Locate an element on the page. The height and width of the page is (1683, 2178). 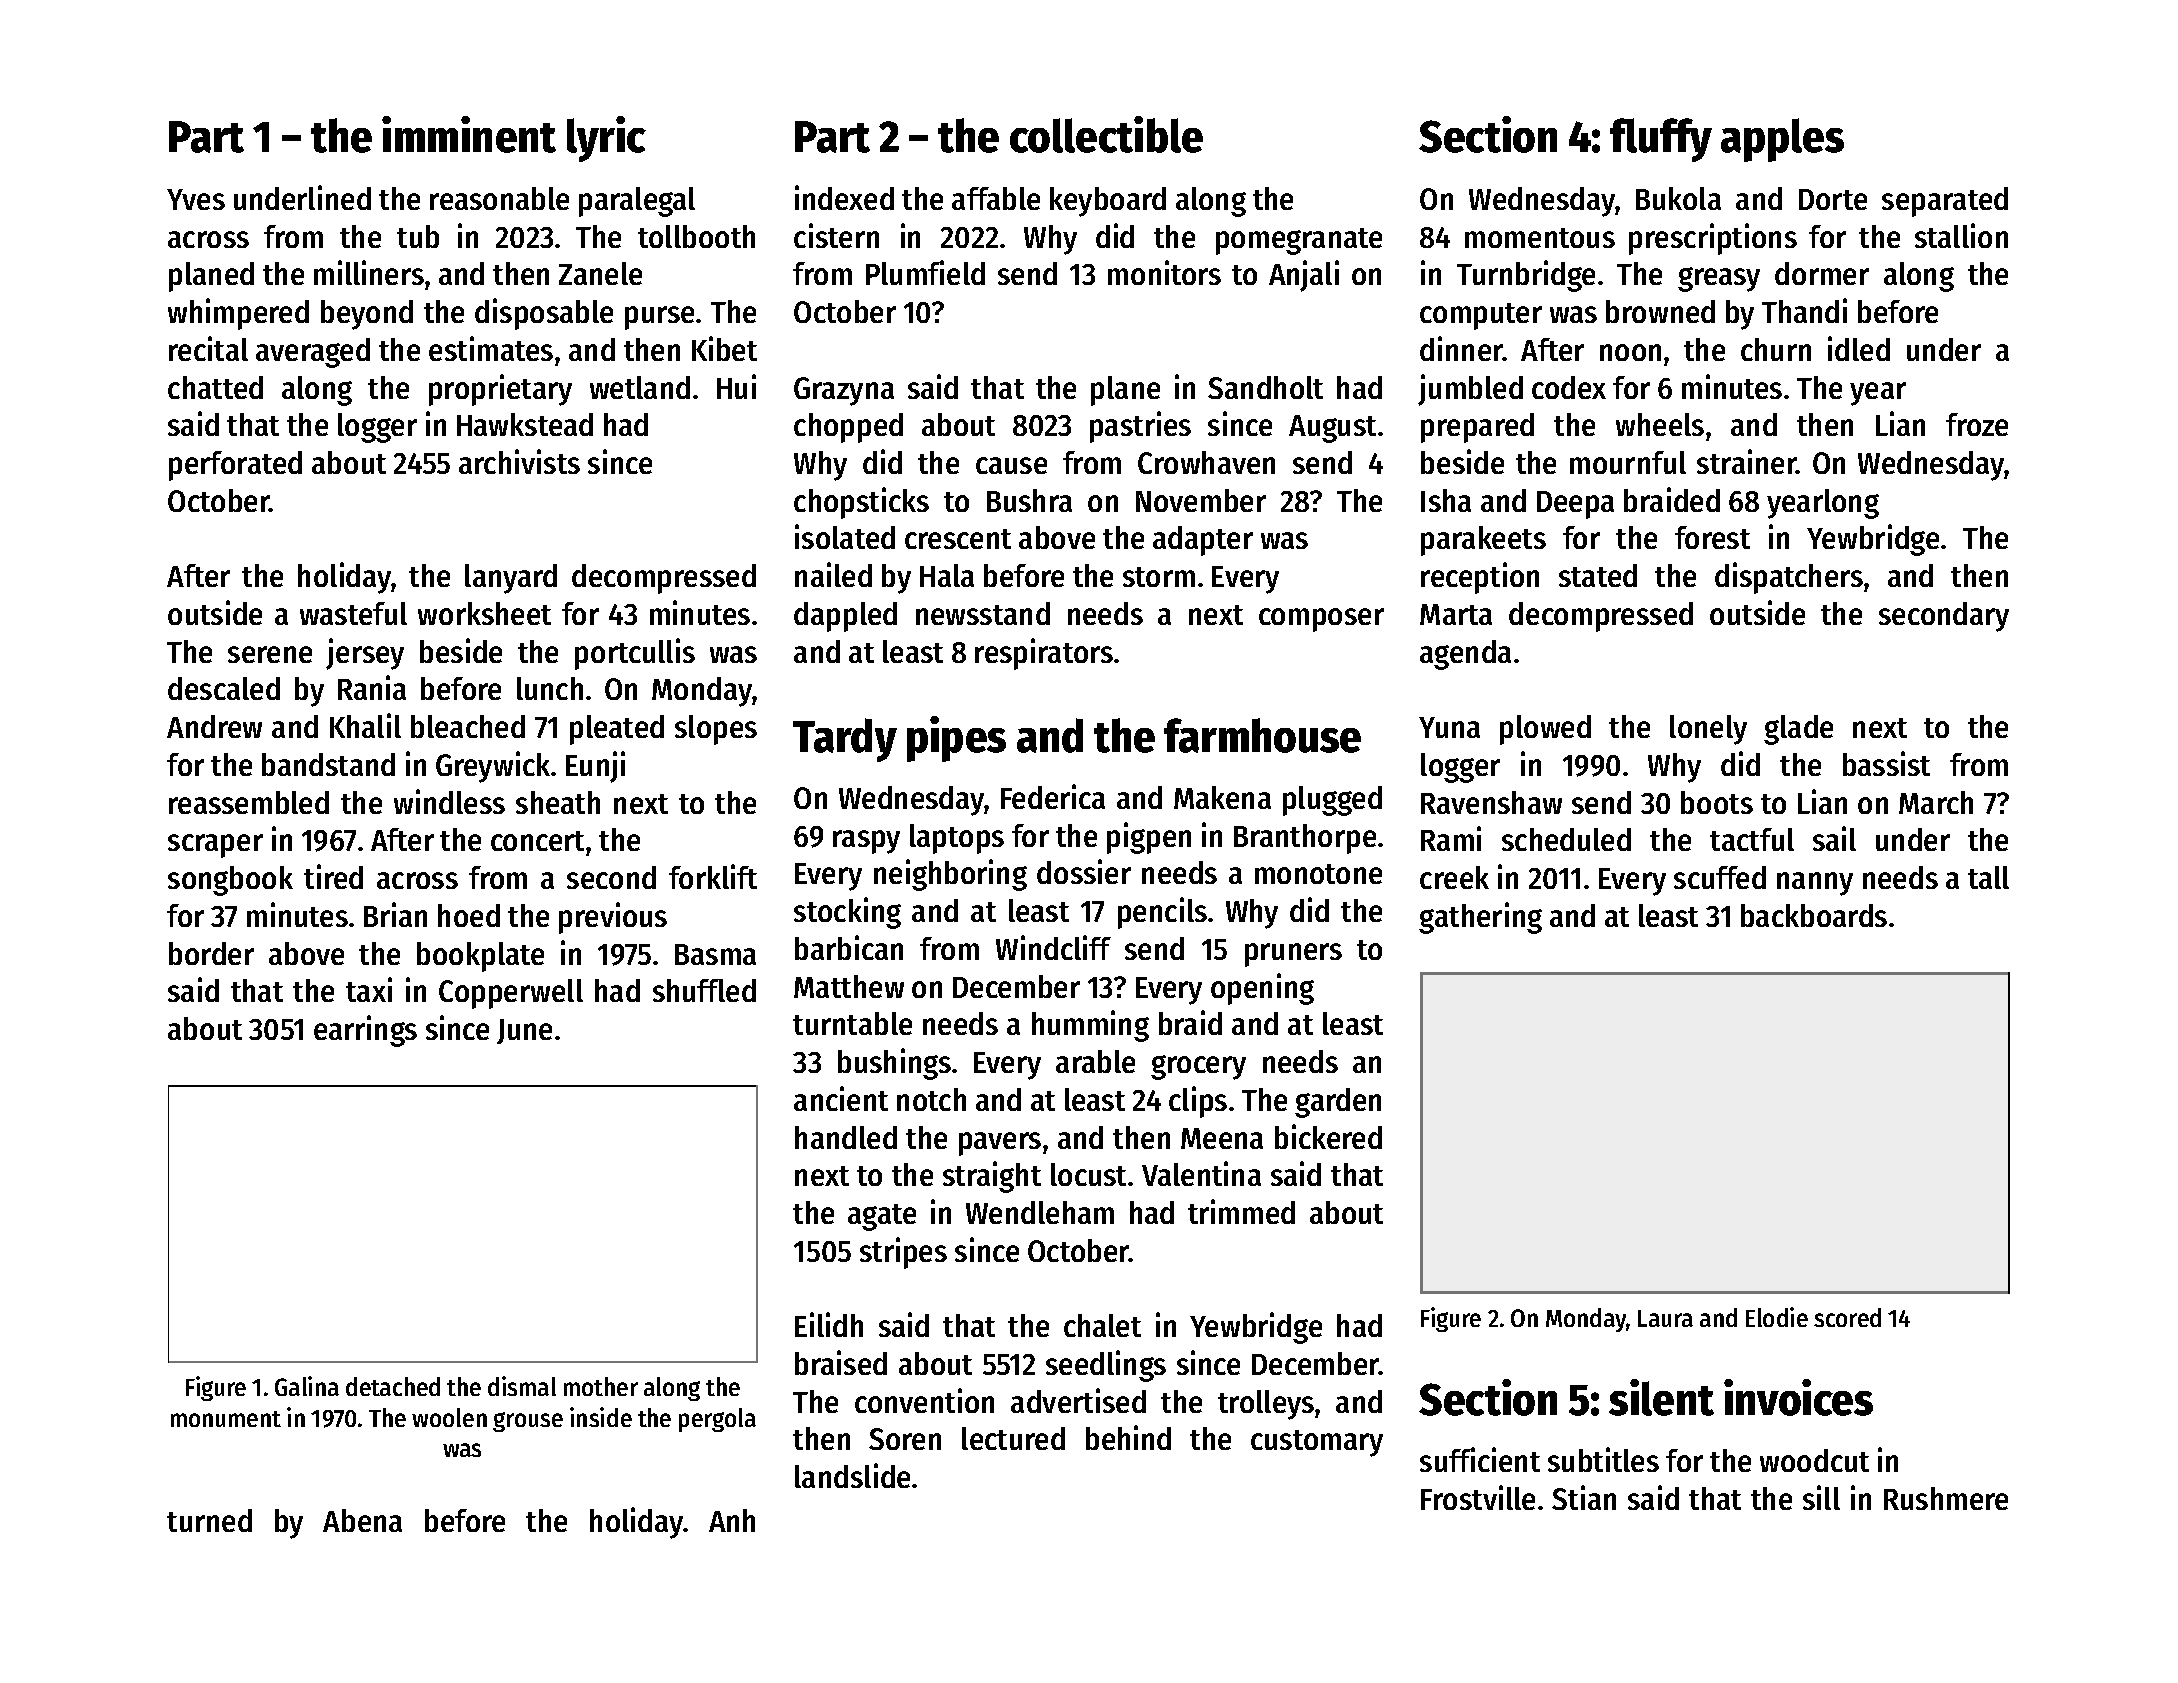
fluffy is located at coordinates (1661, 140).
